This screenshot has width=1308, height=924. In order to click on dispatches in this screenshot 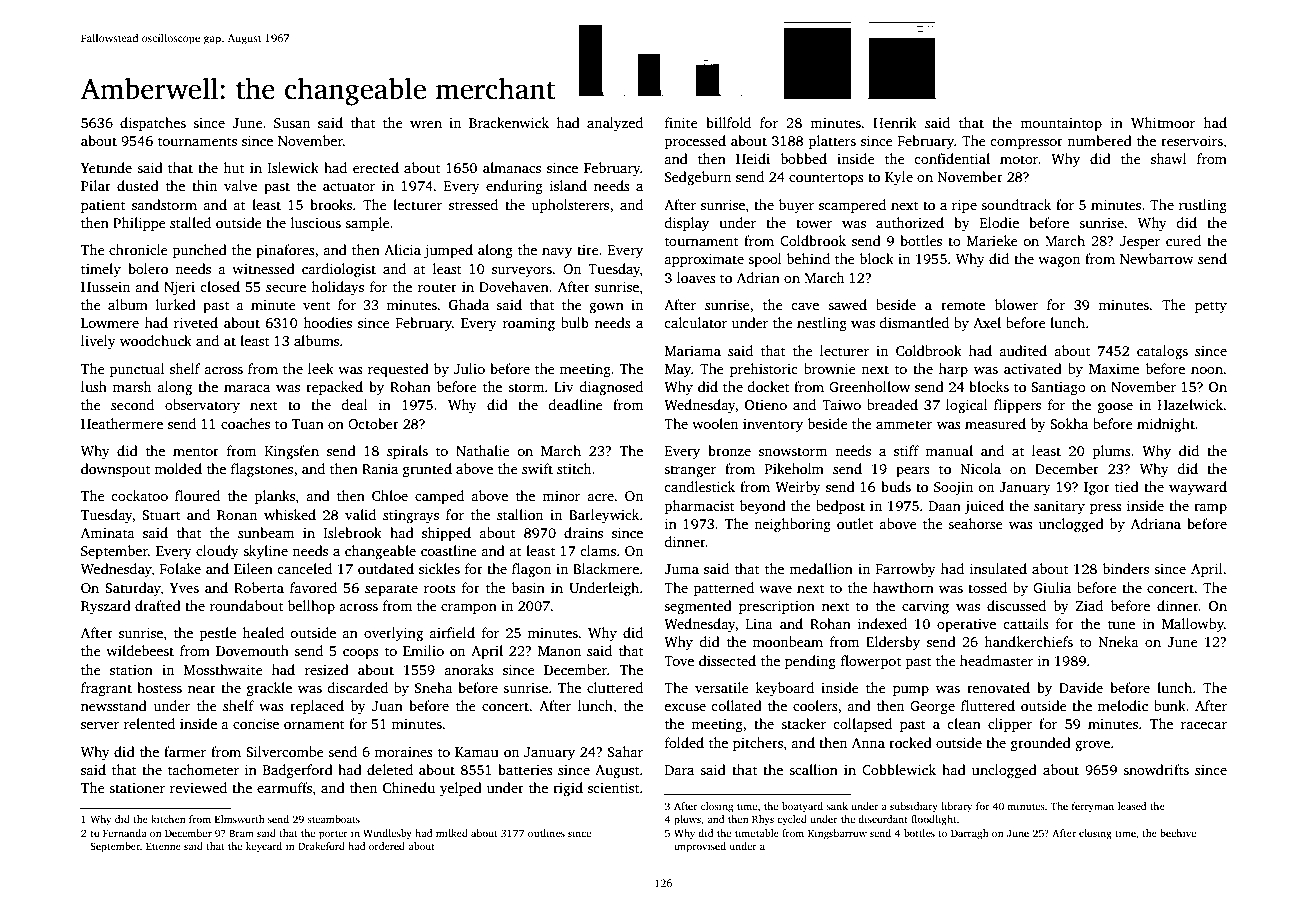, I will do `click(153, 124)`.
